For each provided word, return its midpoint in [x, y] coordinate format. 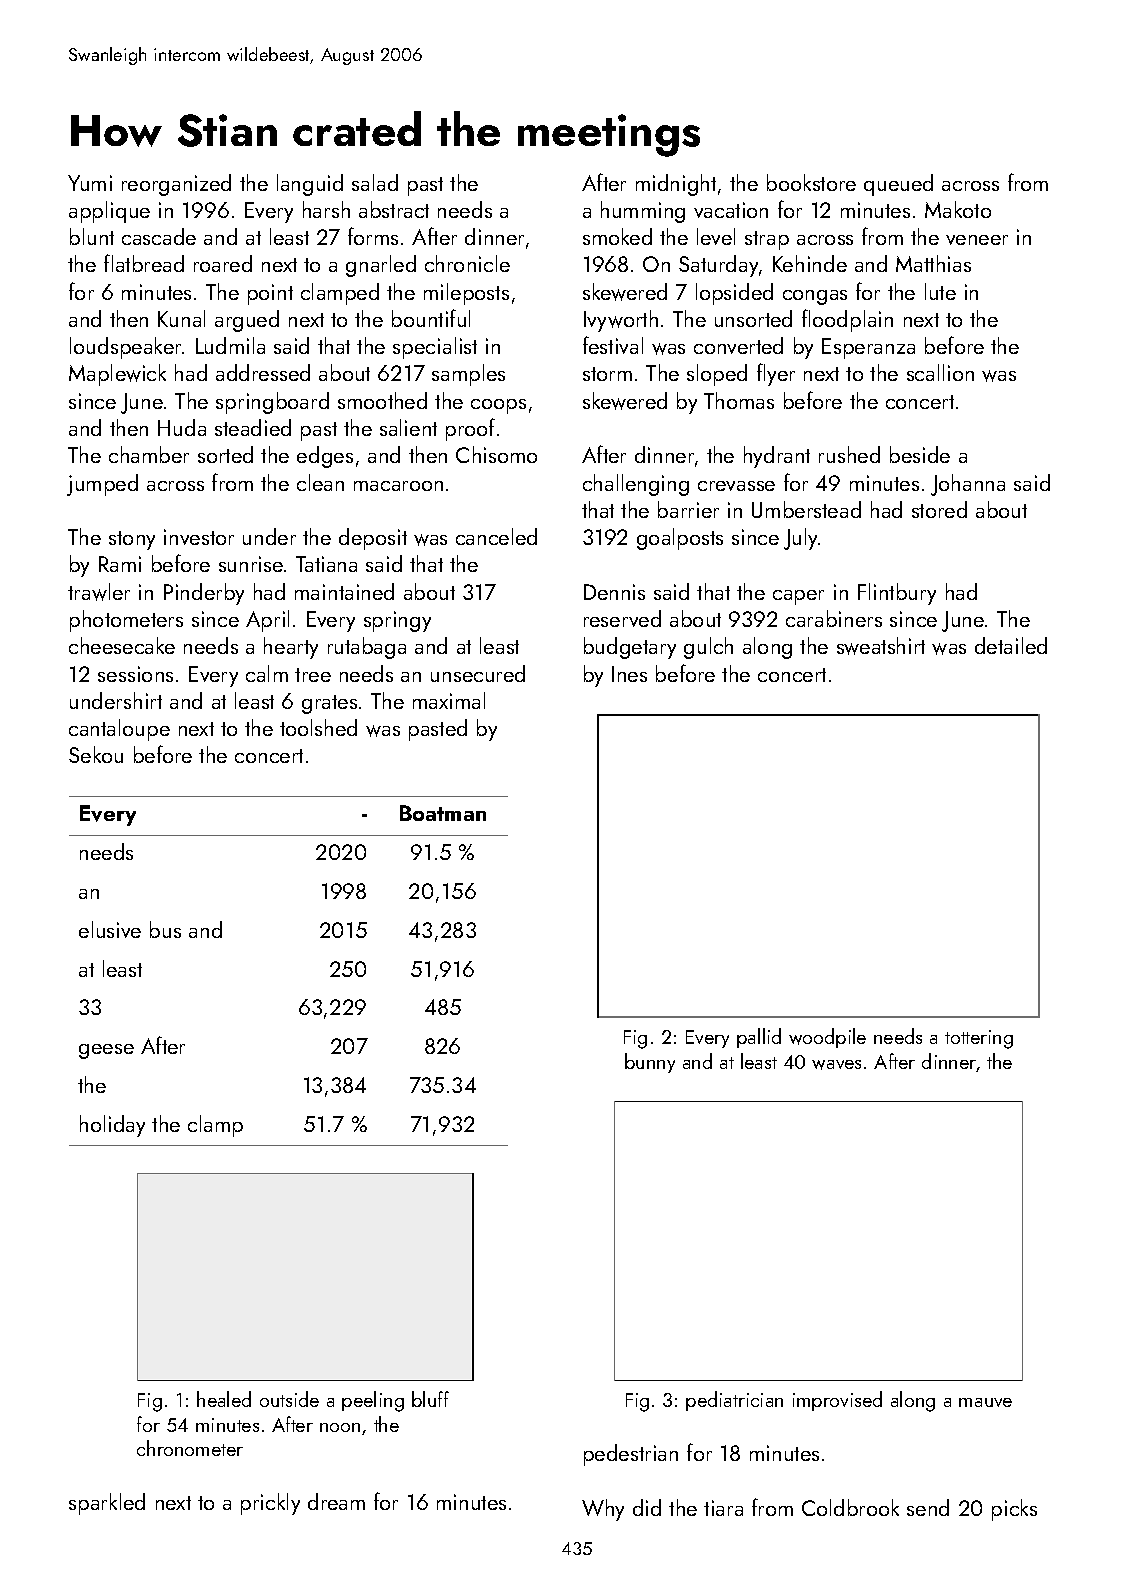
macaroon [398, 486]
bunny [650, 1063]
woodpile [827, 1038]
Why [603, 1510]
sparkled [107, 1504]
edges [325, 457]
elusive [110, 929]
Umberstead [806, 509]
